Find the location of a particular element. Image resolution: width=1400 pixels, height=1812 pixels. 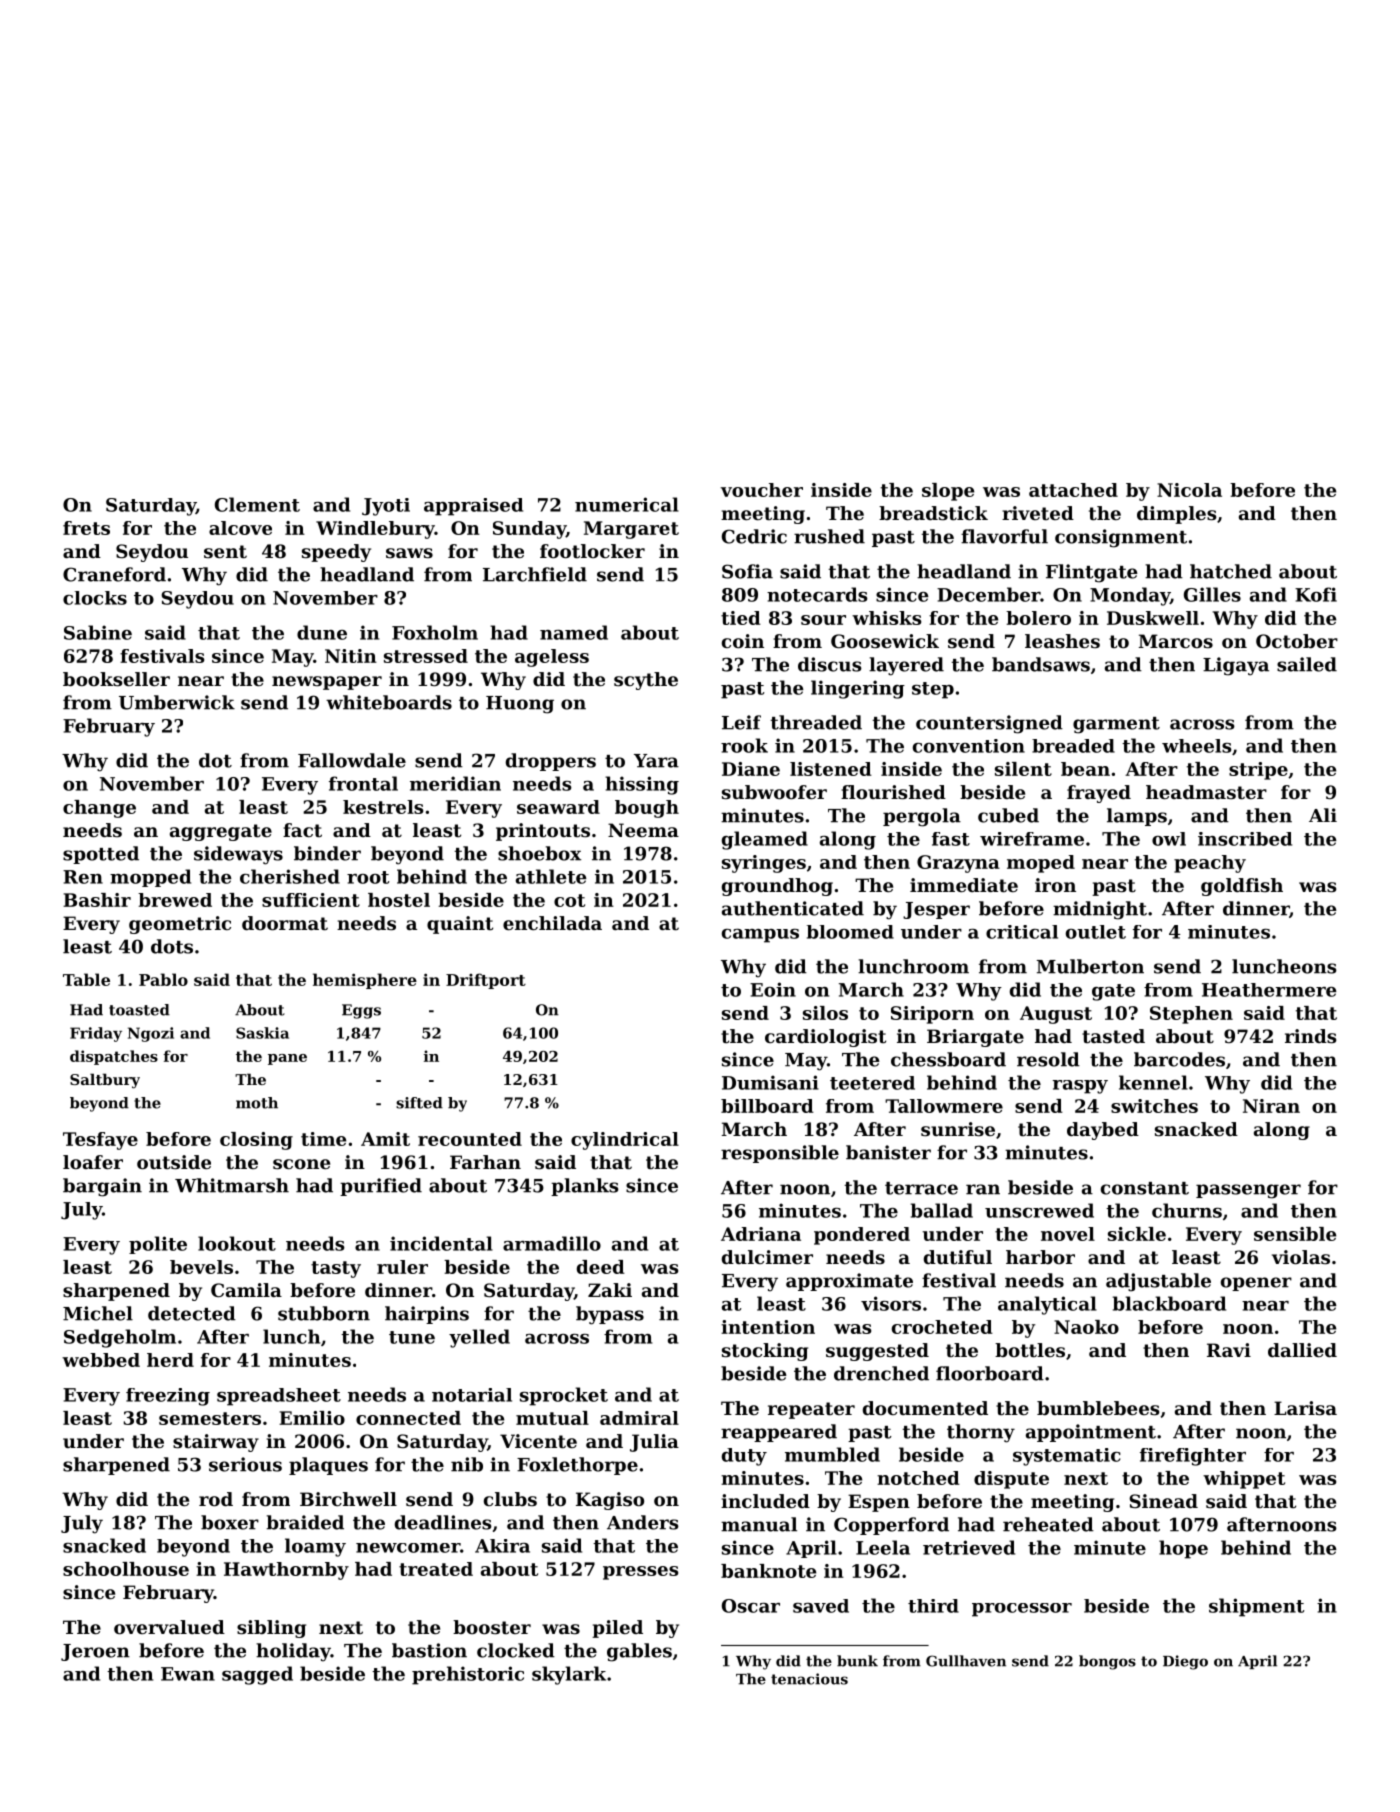

Ravi is located at coordinates (1229, 1350).
